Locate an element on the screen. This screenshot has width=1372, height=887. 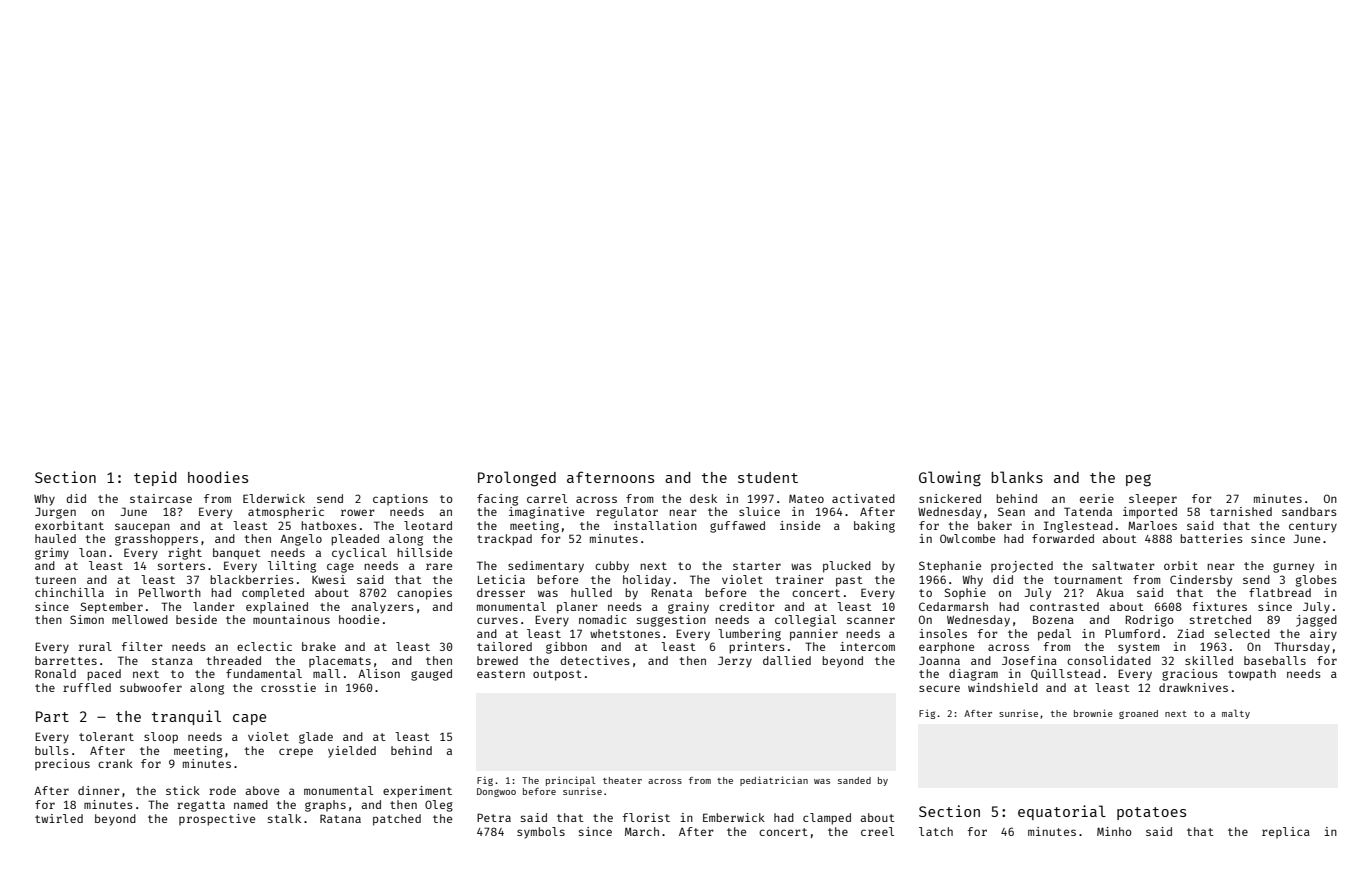
plucked is located at coordinates (847, 567).
